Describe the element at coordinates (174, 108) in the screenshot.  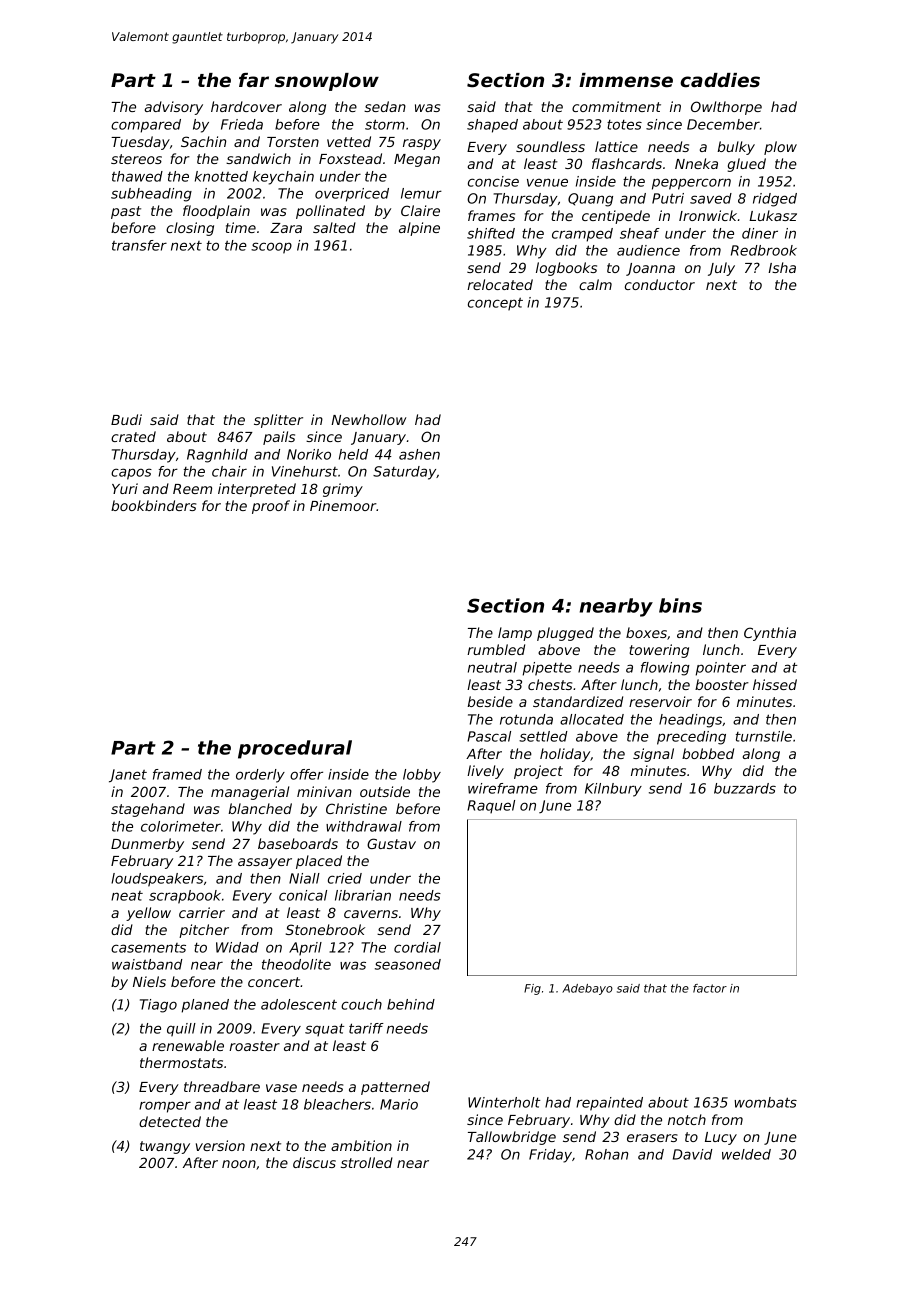
I see `advisory` at that location.
